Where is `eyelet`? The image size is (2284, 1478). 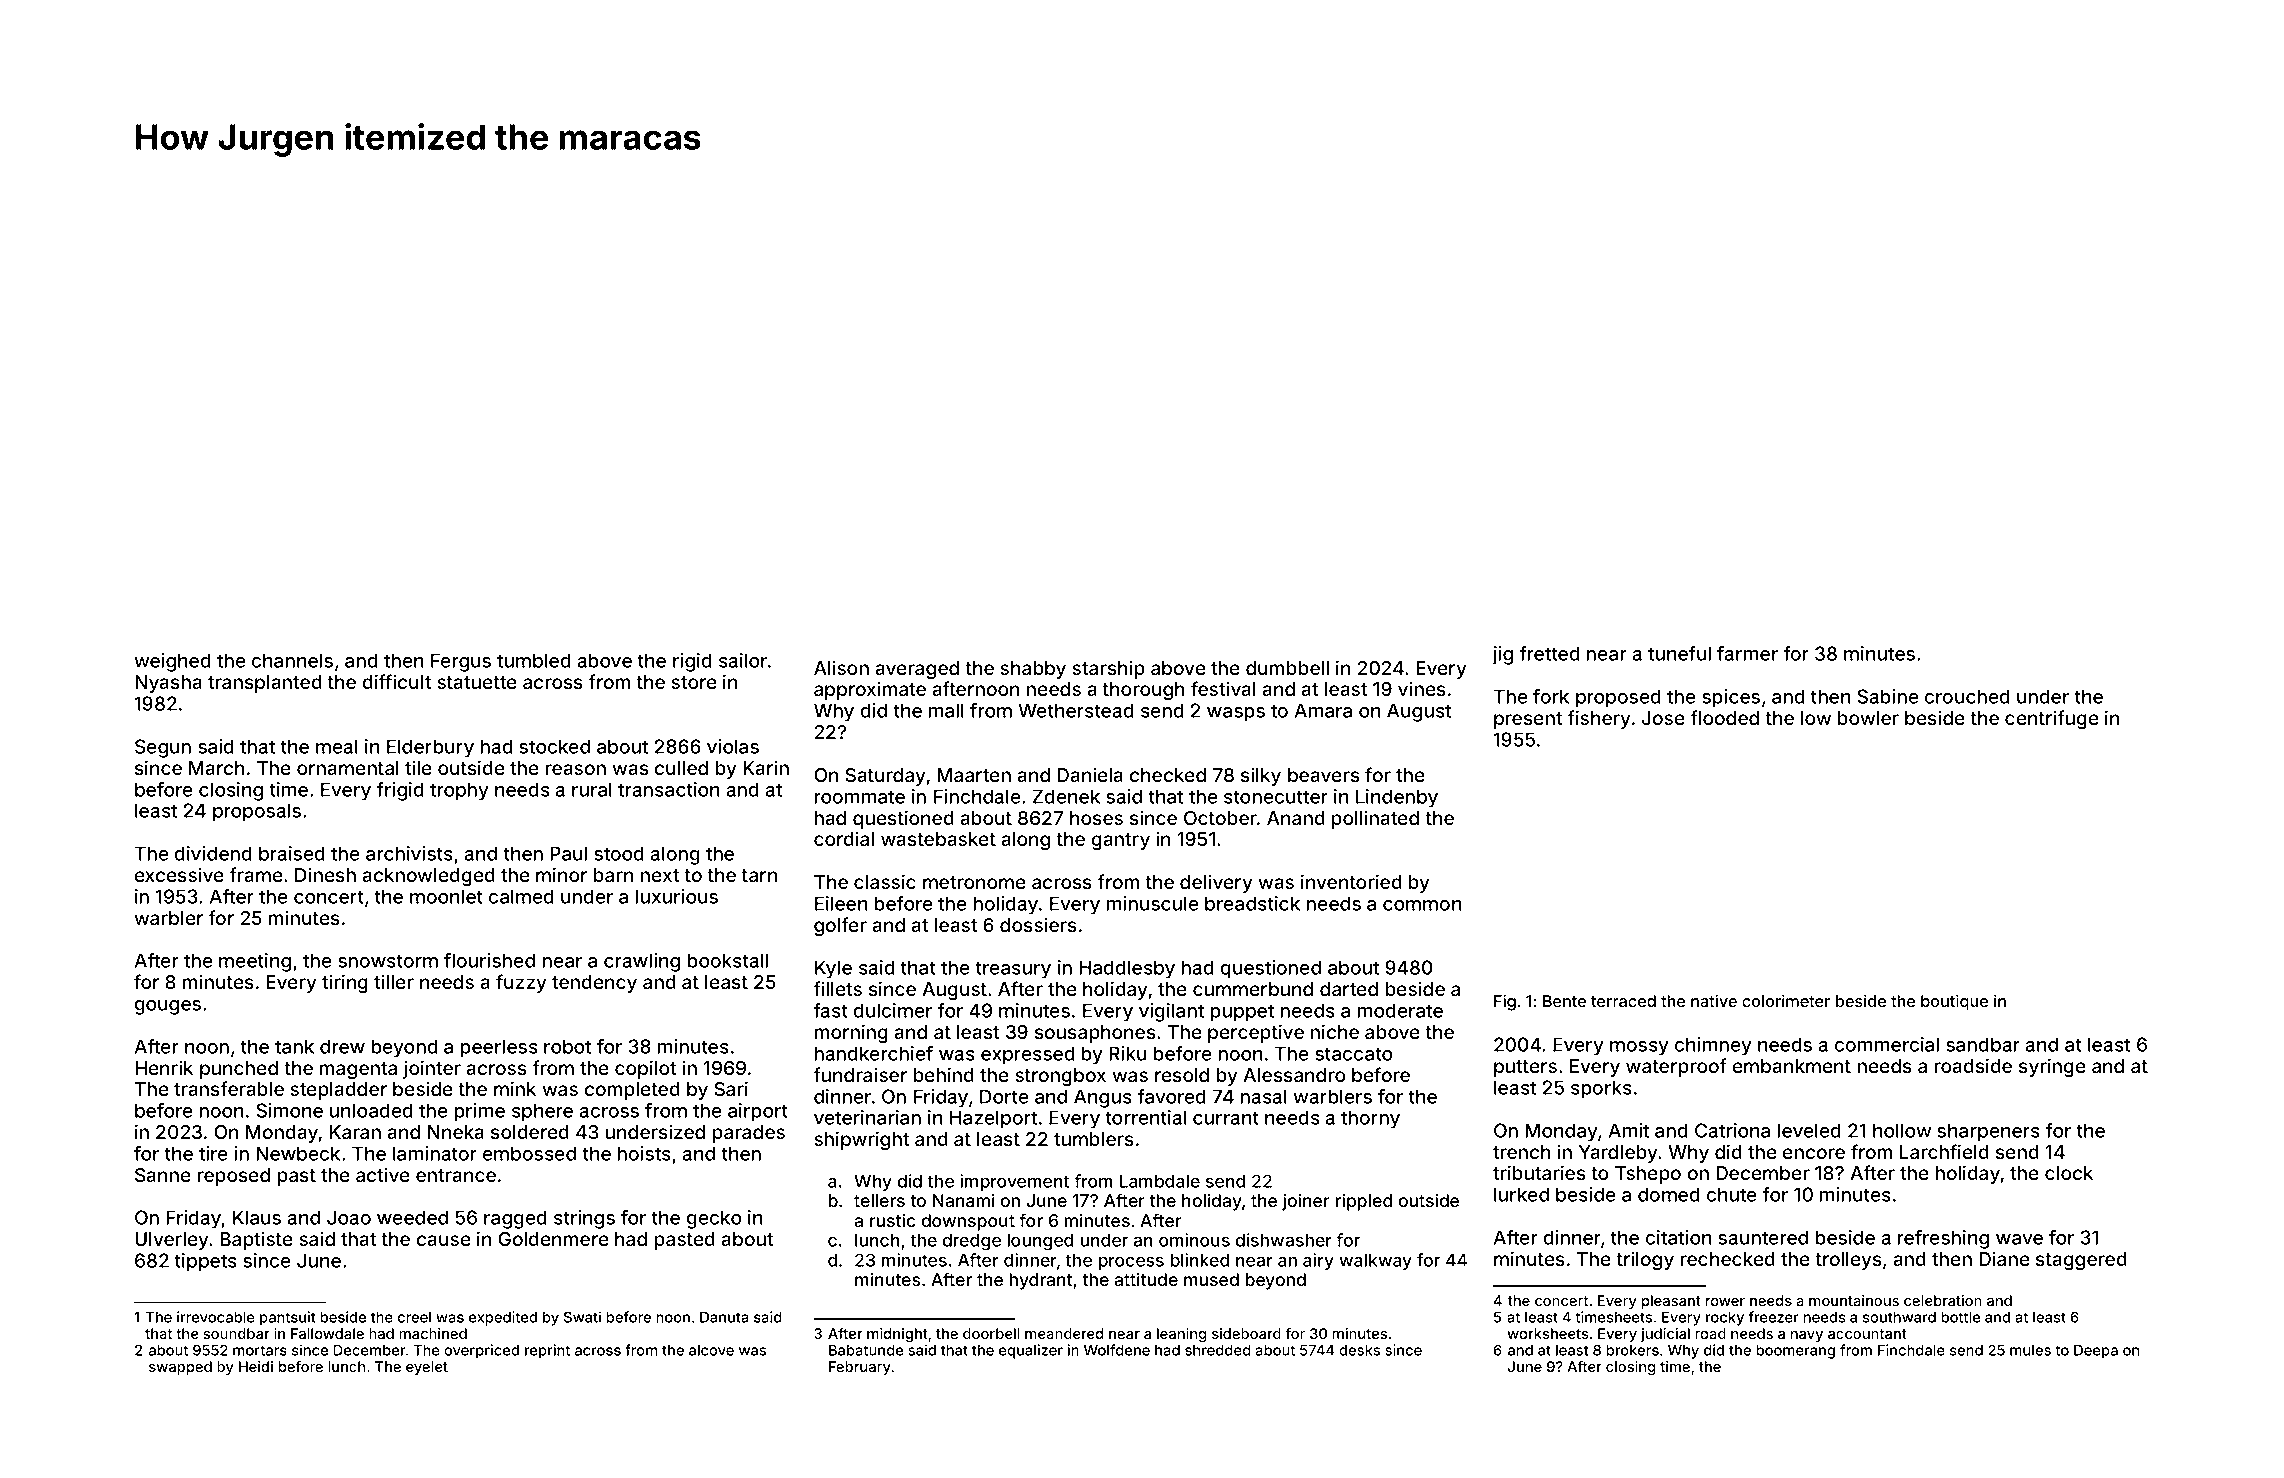 eyelet is located at coordinates (427, 1368).
